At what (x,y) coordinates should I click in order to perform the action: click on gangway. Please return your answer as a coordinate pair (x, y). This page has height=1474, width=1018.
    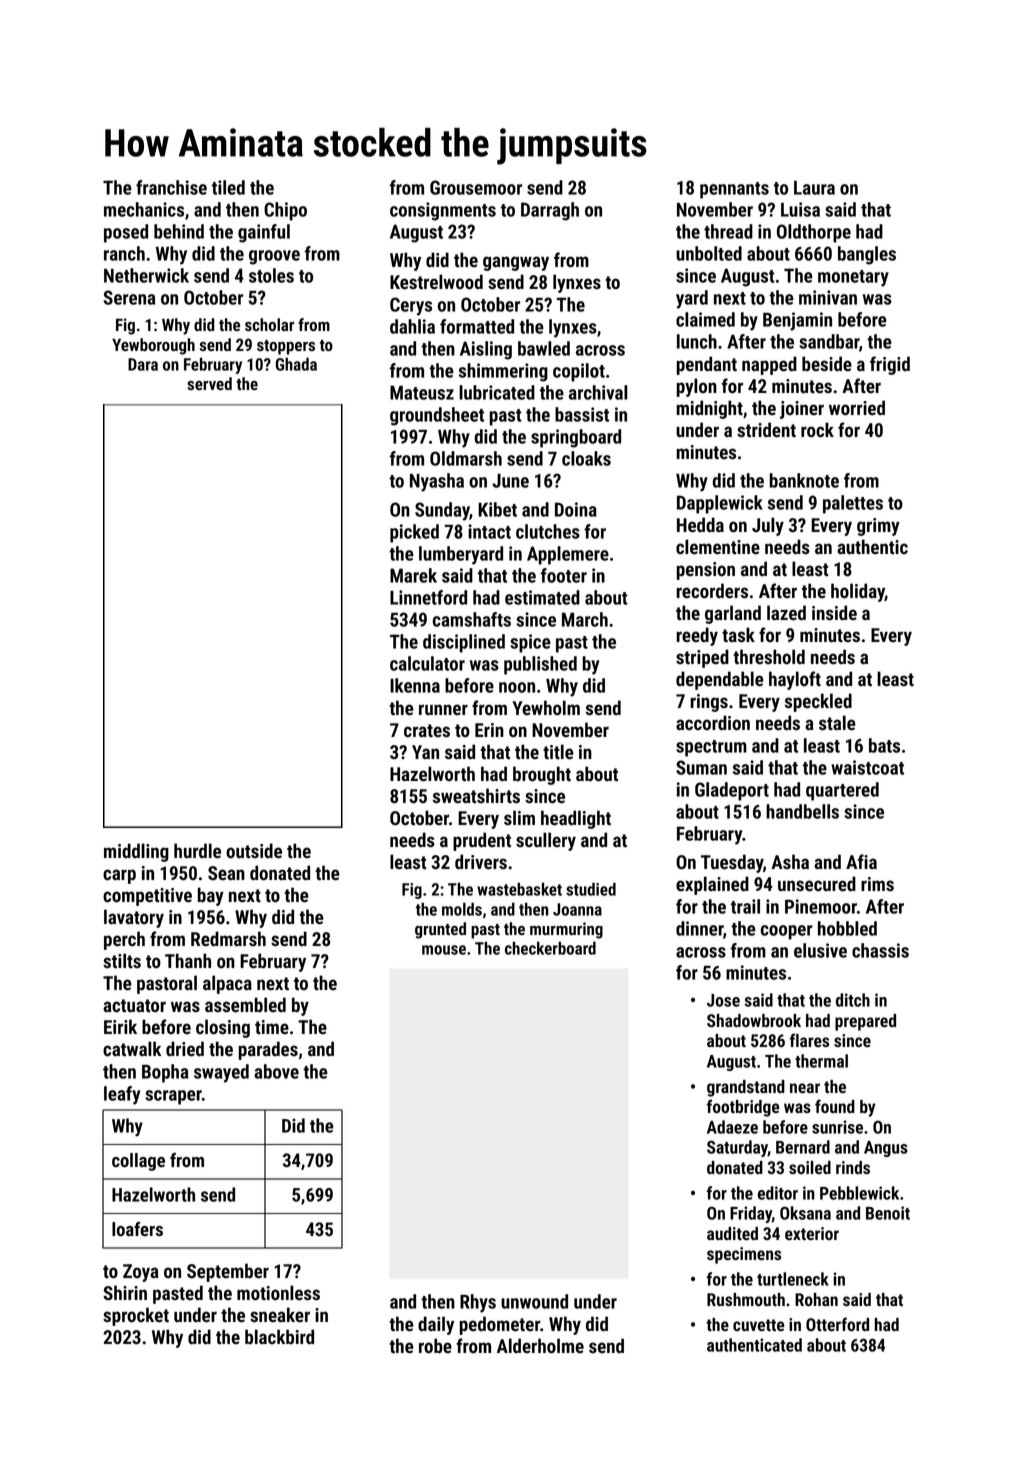
    Looking at the image, I should click on (516, 263).
